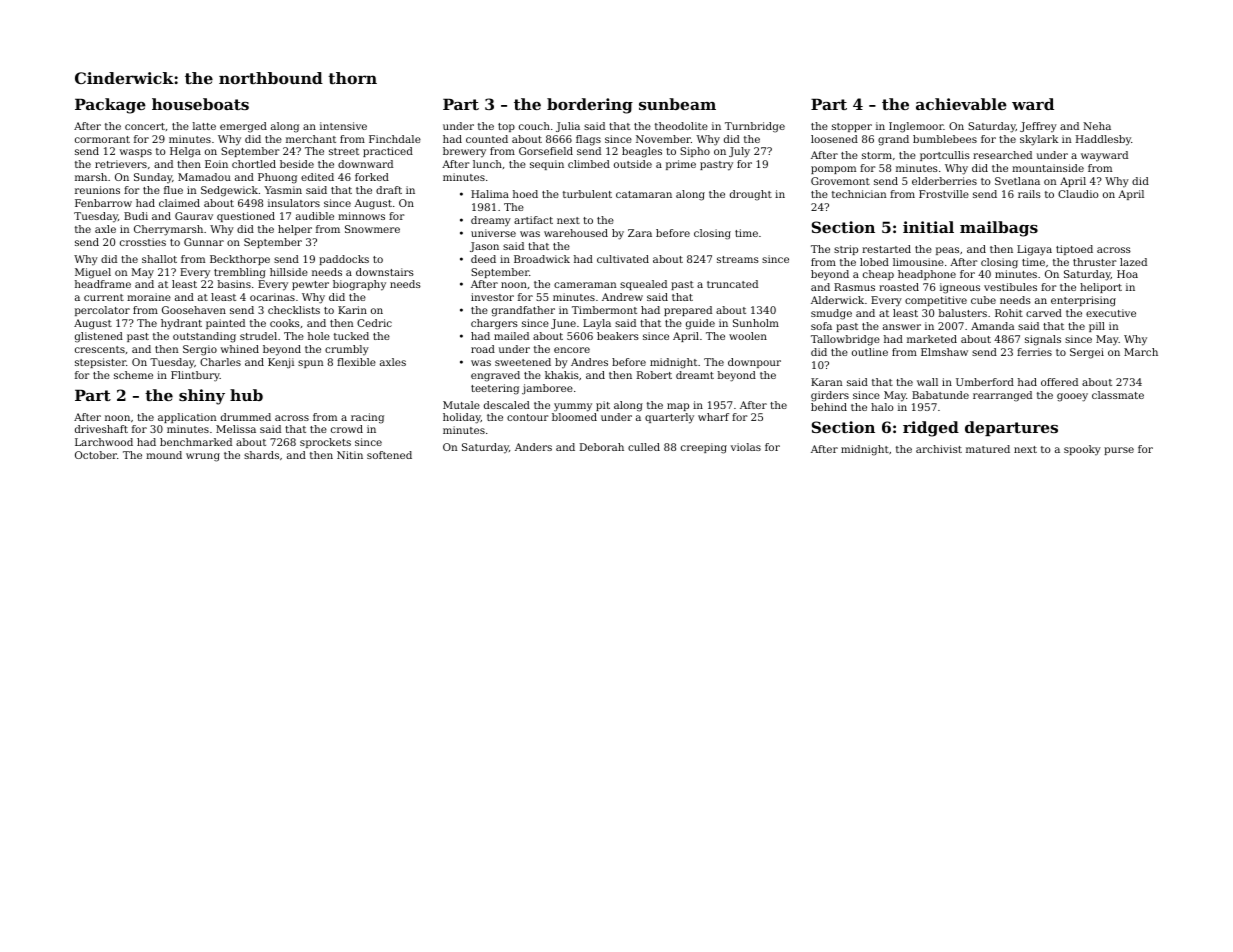 The image size is (1233, 952). What do you see at coordinates (173, 190) in the page?
I see `flue` at bounding box center [173, 190].
